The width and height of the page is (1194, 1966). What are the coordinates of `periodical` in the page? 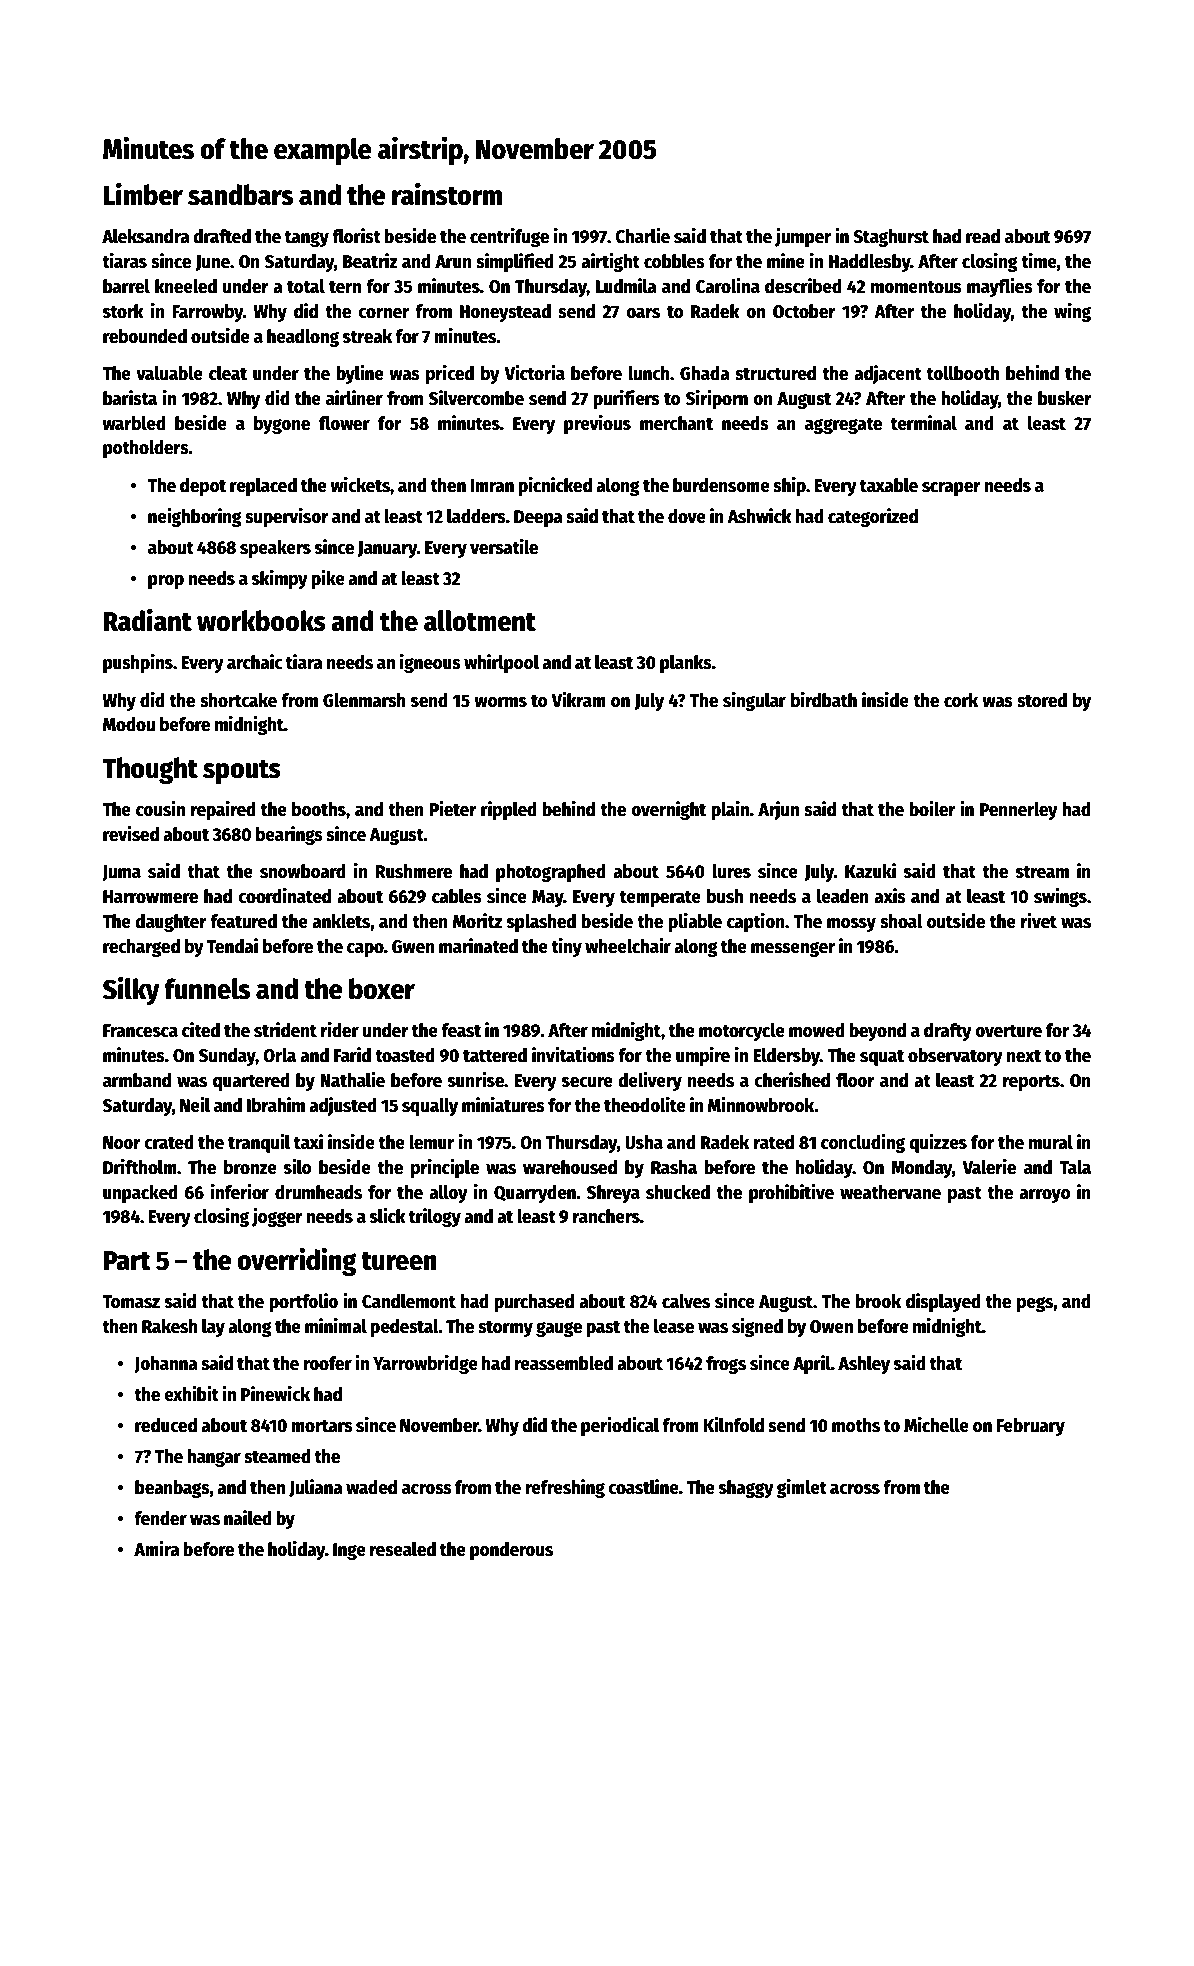 It's located at (620, 1426).
